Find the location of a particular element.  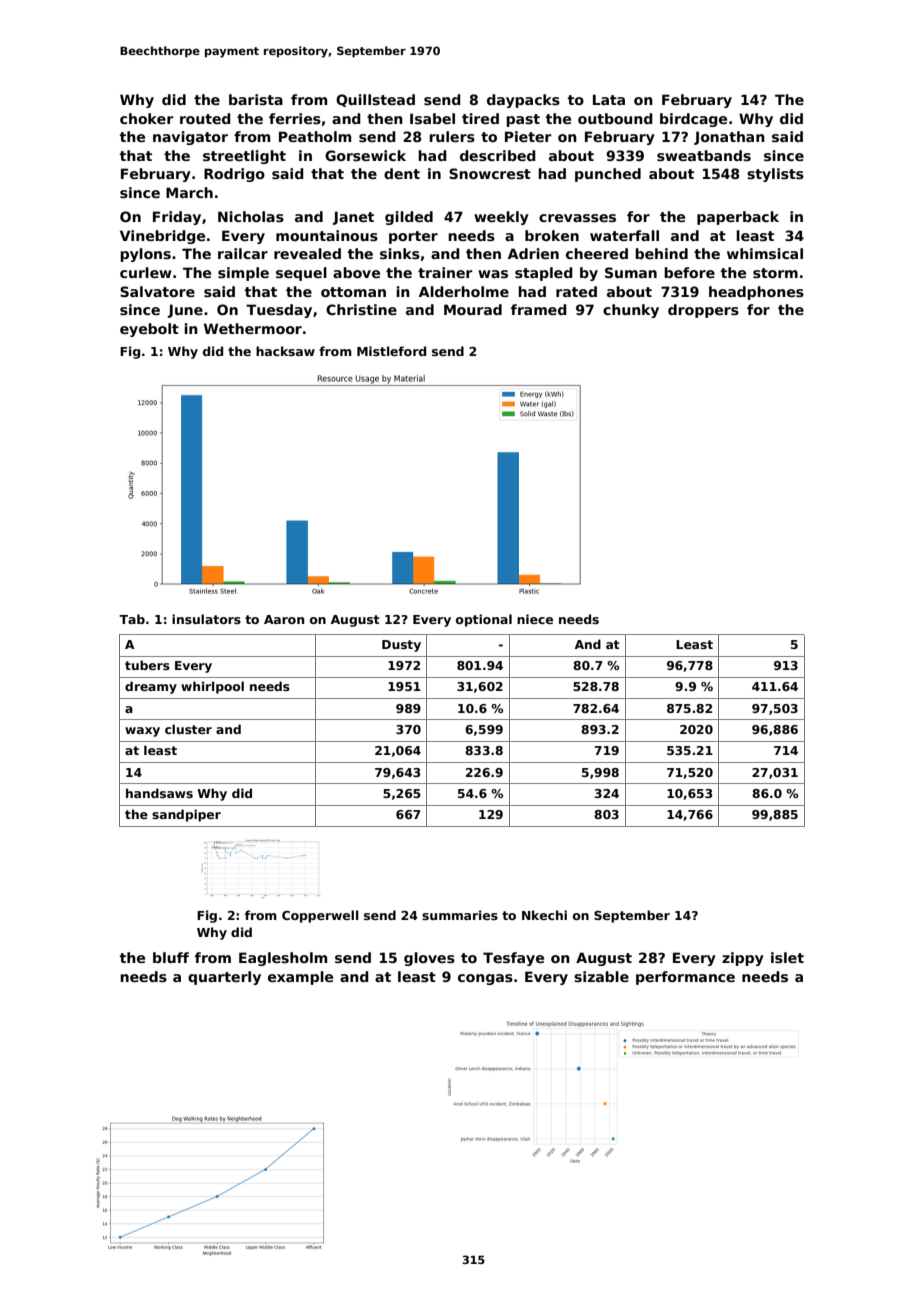

daypacks is located at coordinates (523, 101).
